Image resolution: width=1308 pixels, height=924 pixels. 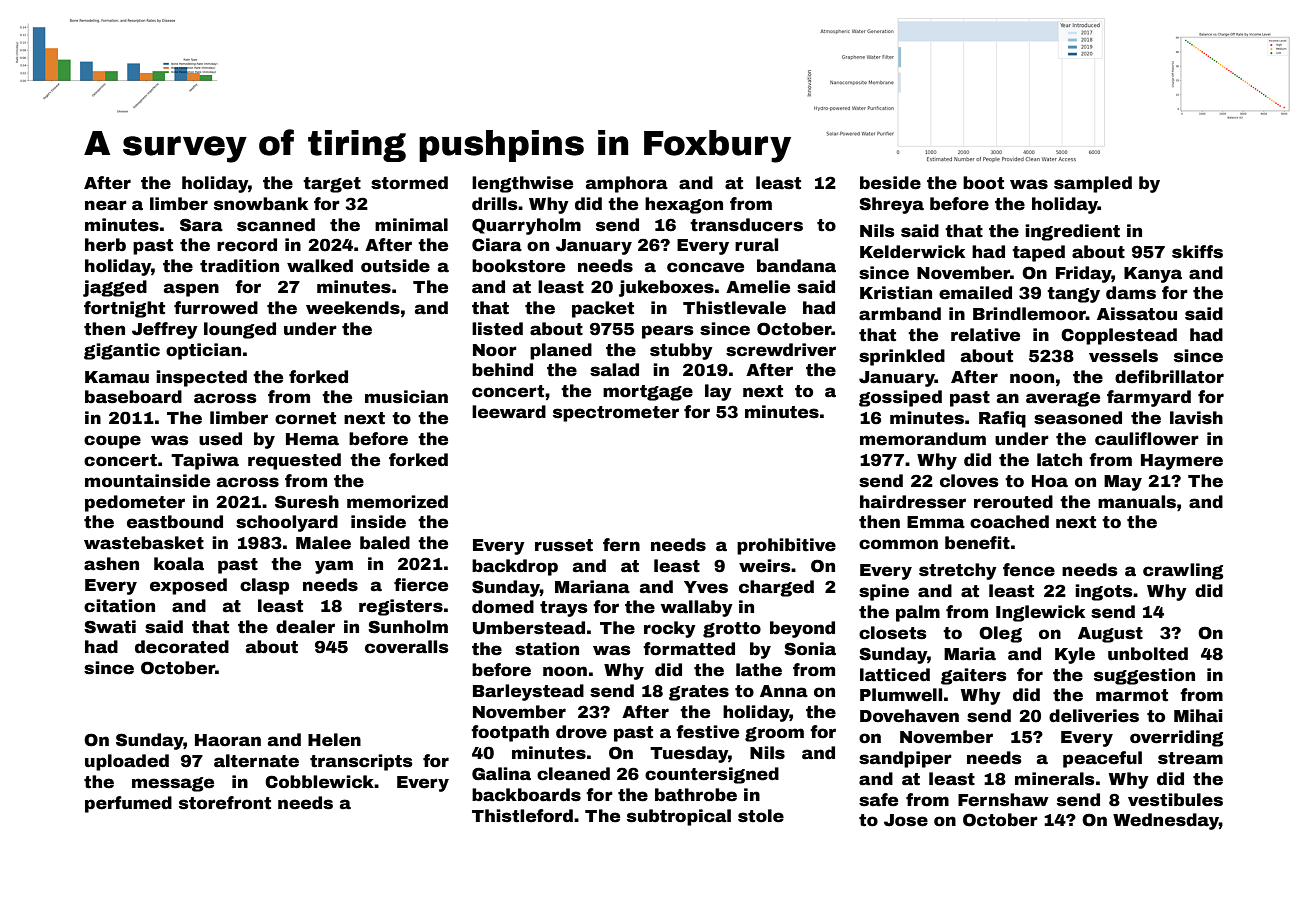 I want to click on message, so click(x=173, y=784).
